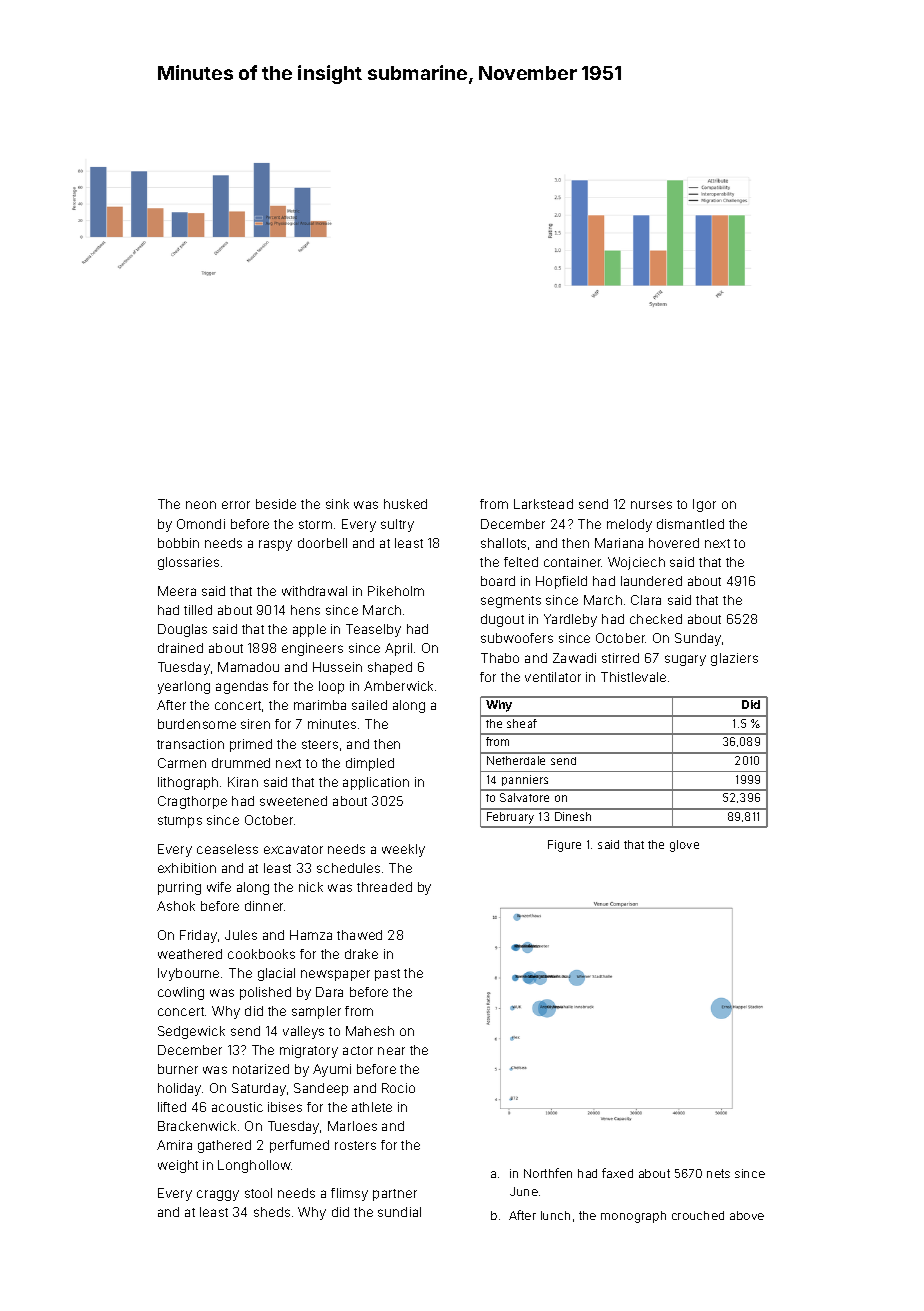 The width and height of the screenshot is (924, 1311). I want to click on Douglas, so click(182, 630).
